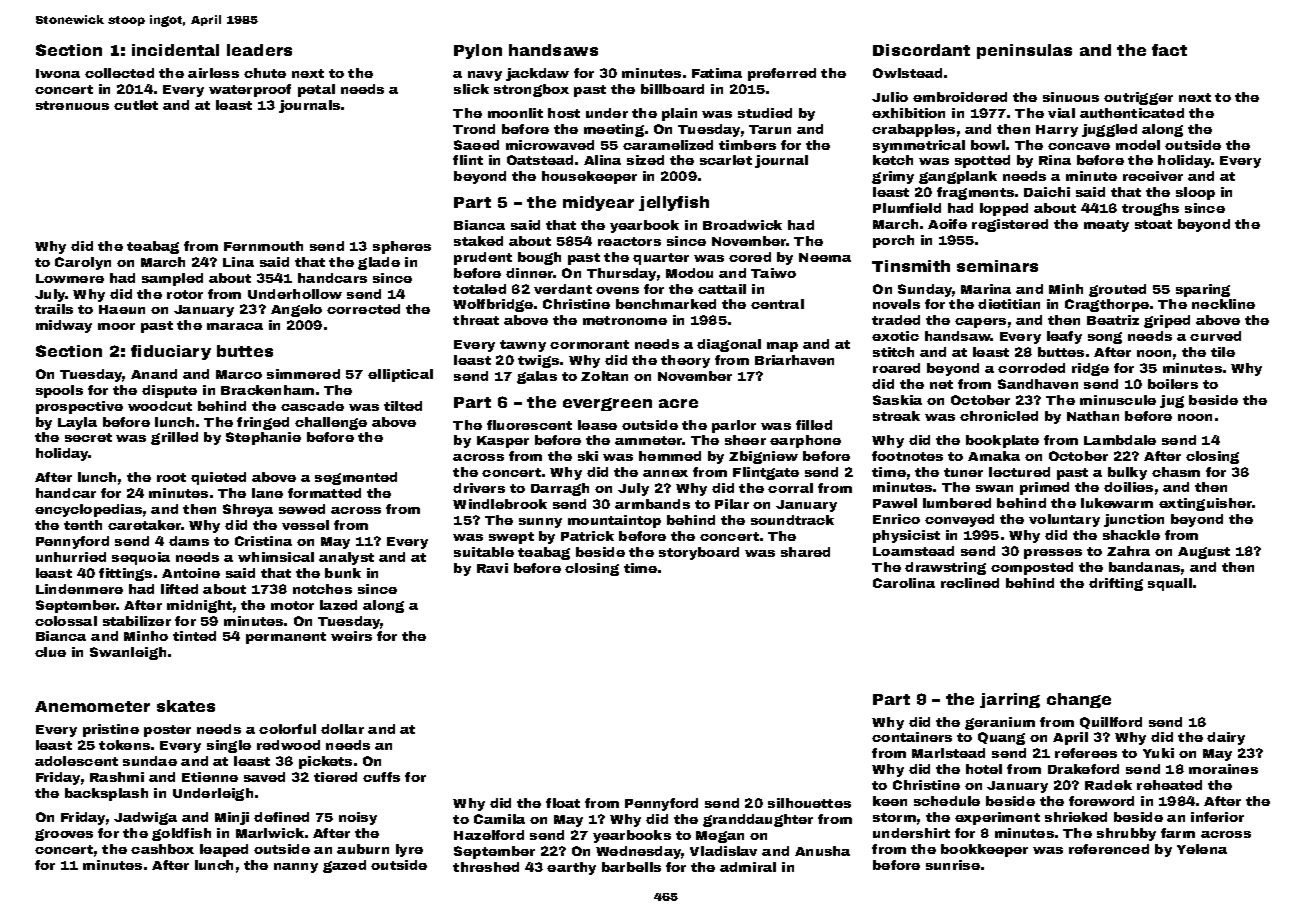  Describe the element at coordinates (175, 50) in the screenshot. I see `incidental` at that location.
